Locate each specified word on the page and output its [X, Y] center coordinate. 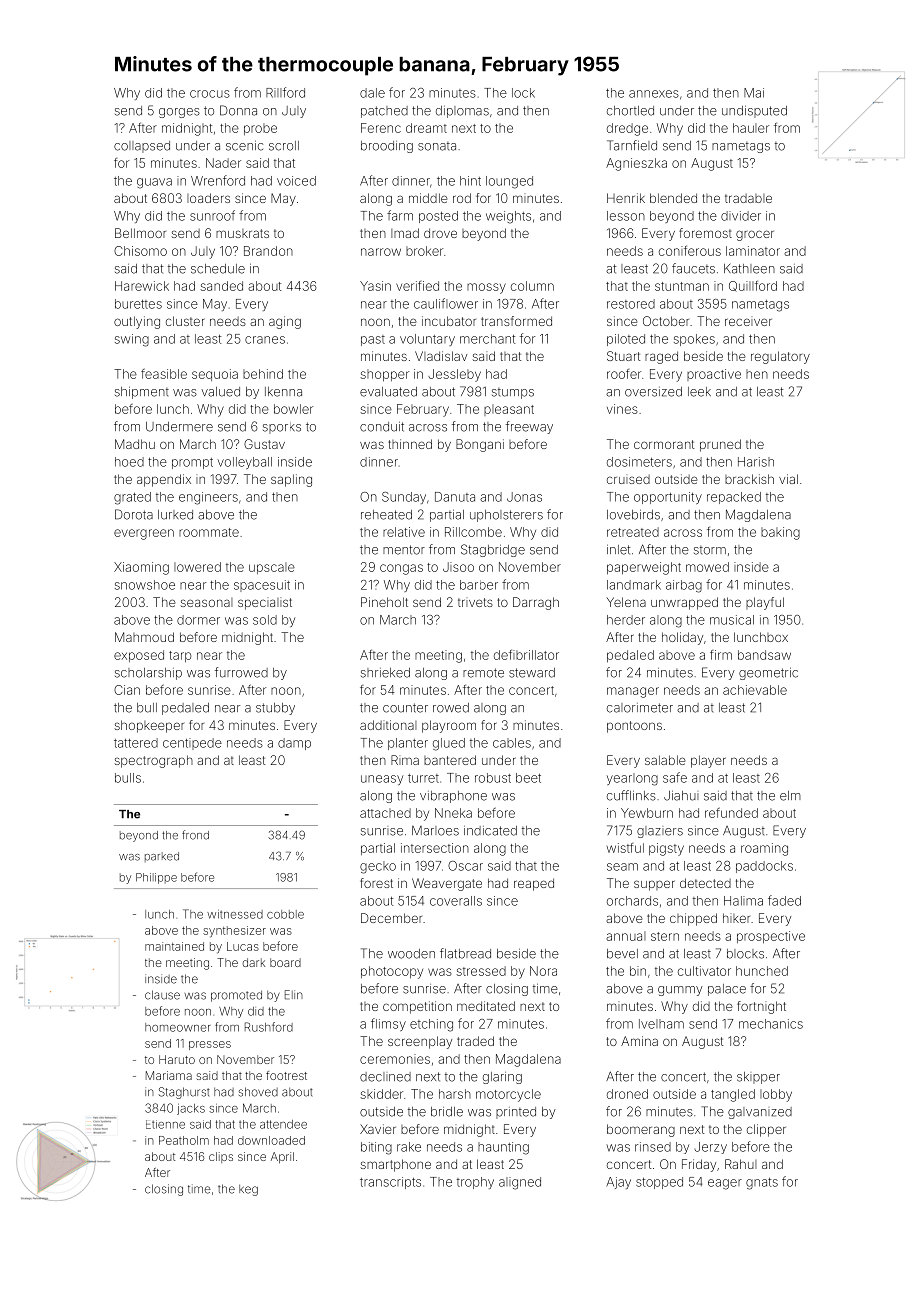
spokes [694, 340]
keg [248, 1190]
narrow [381, 252]
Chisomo [140, 251]
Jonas [524, 497]
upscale [272, 568]
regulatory [780, 357]
